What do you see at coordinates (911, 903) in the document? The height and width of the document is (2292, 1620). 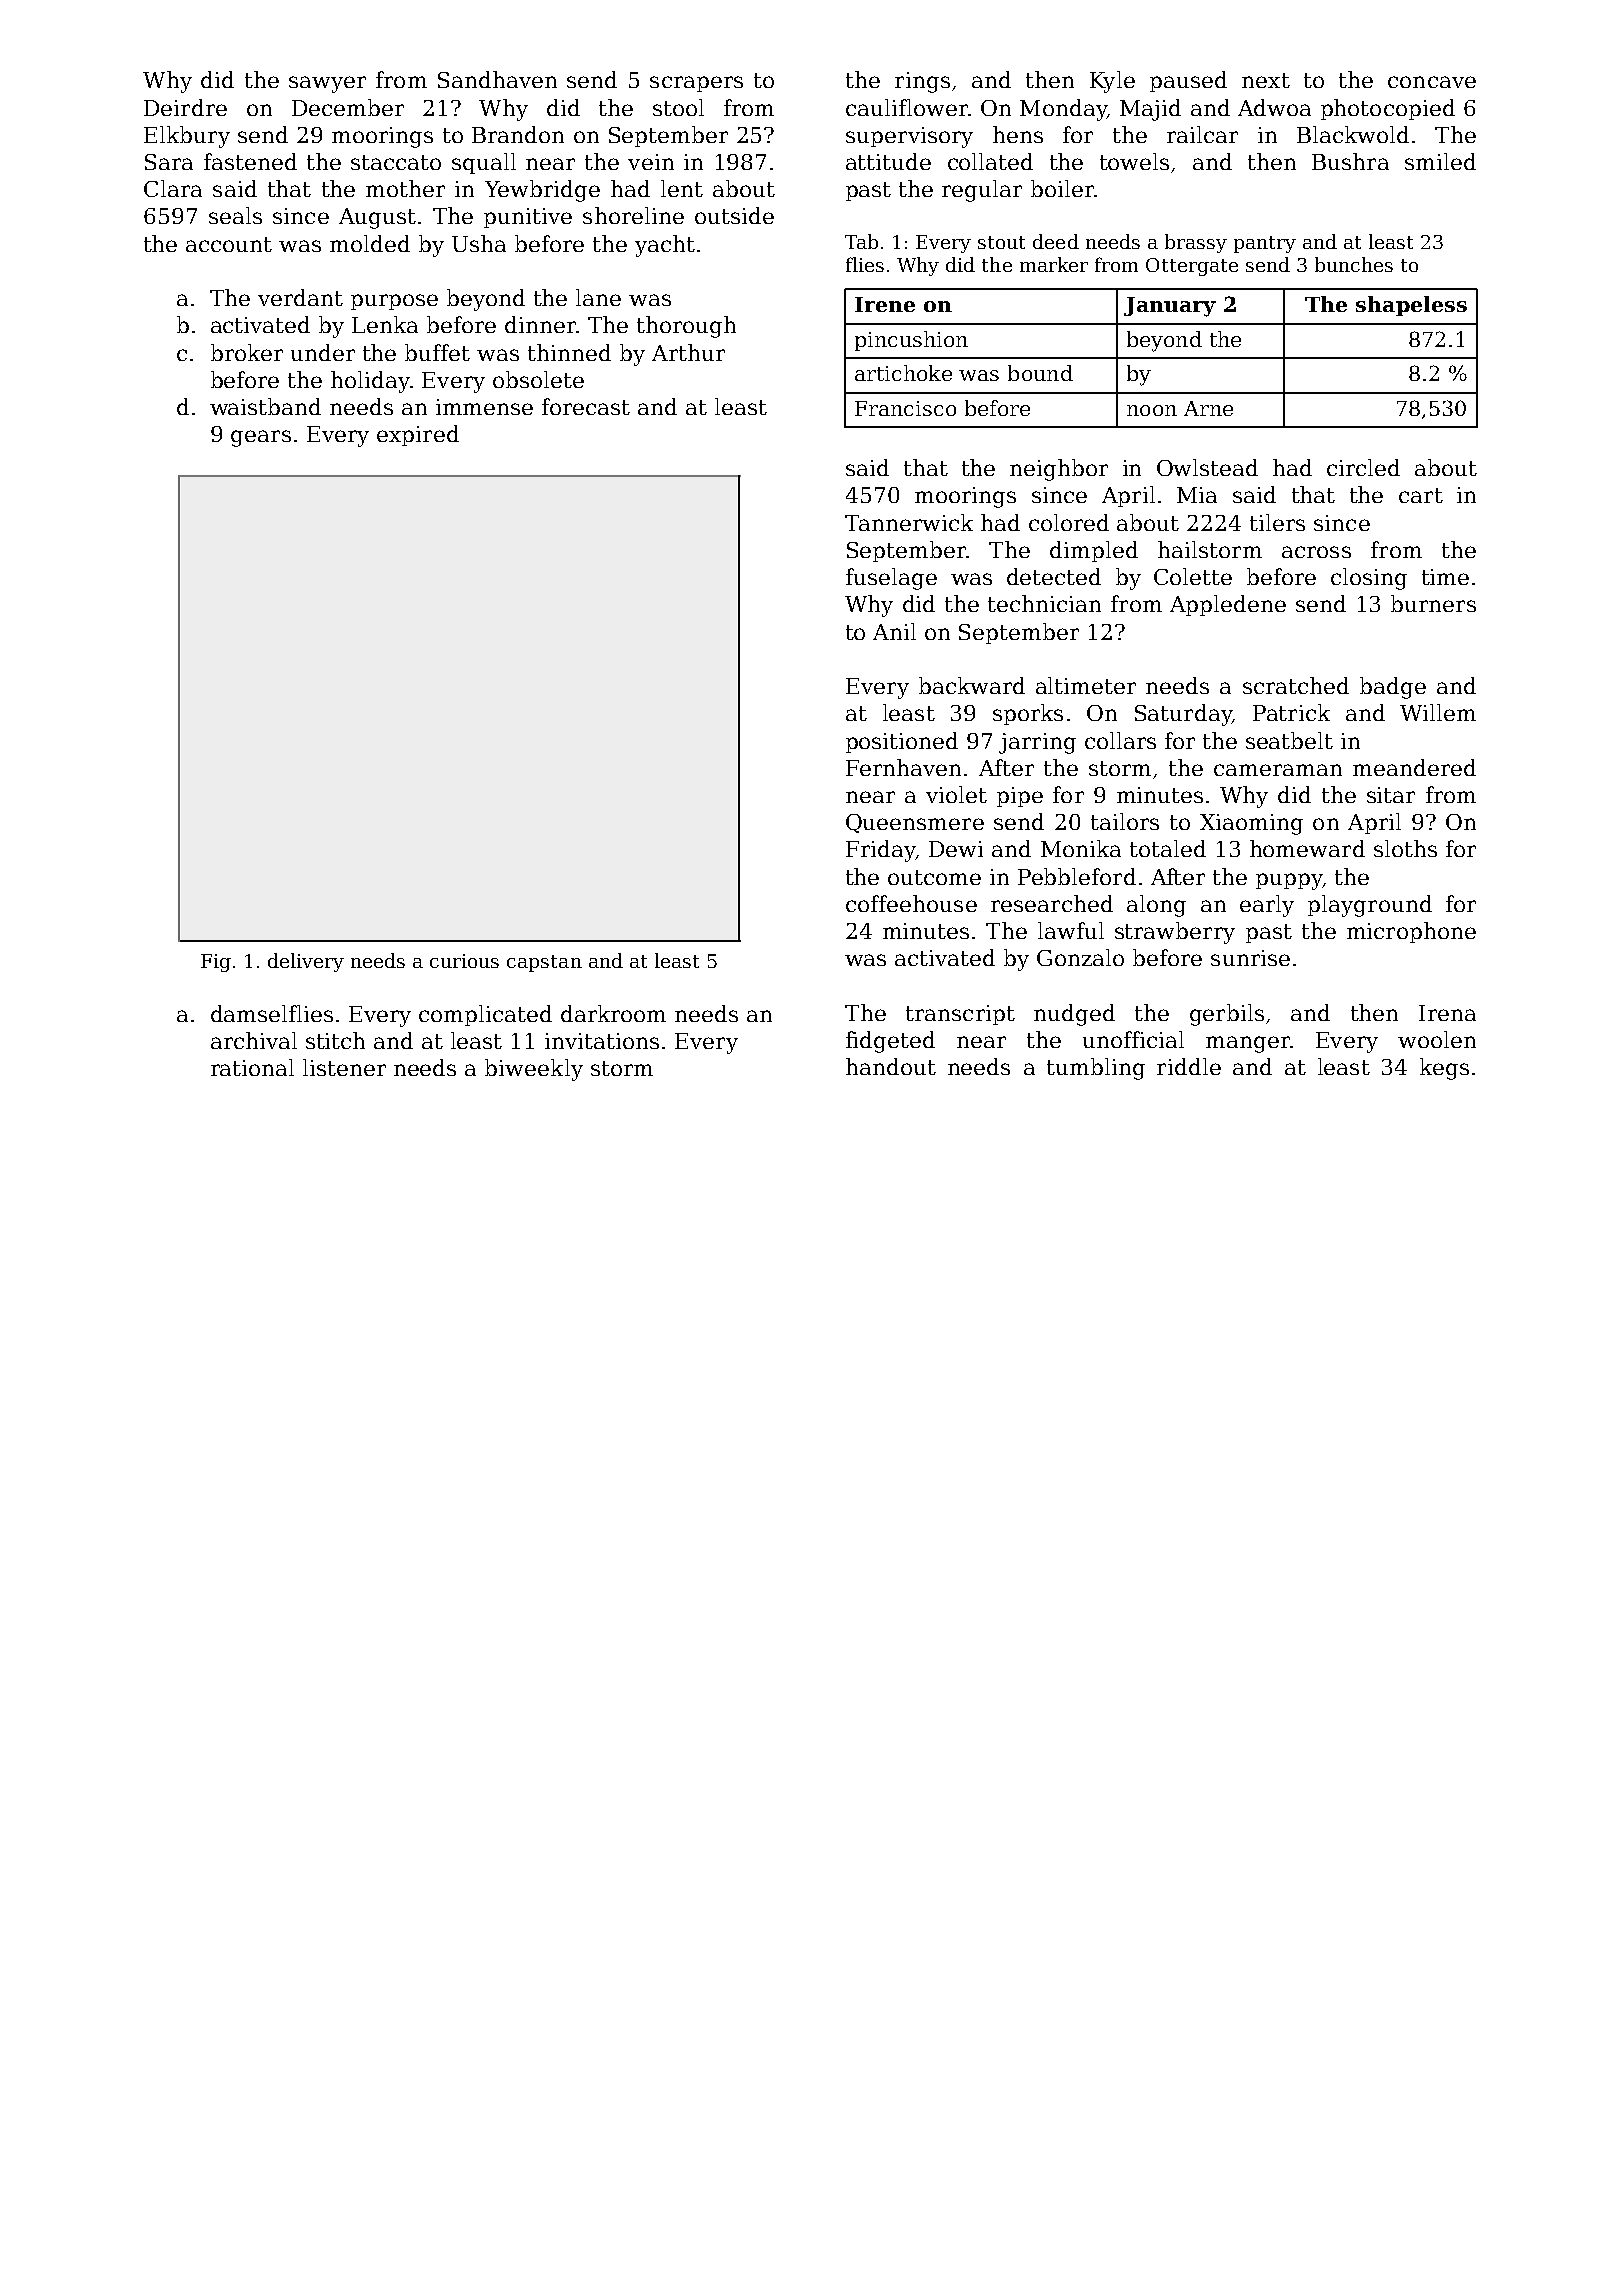 I see `coffeehouse` at bounding box center [911, 903].
